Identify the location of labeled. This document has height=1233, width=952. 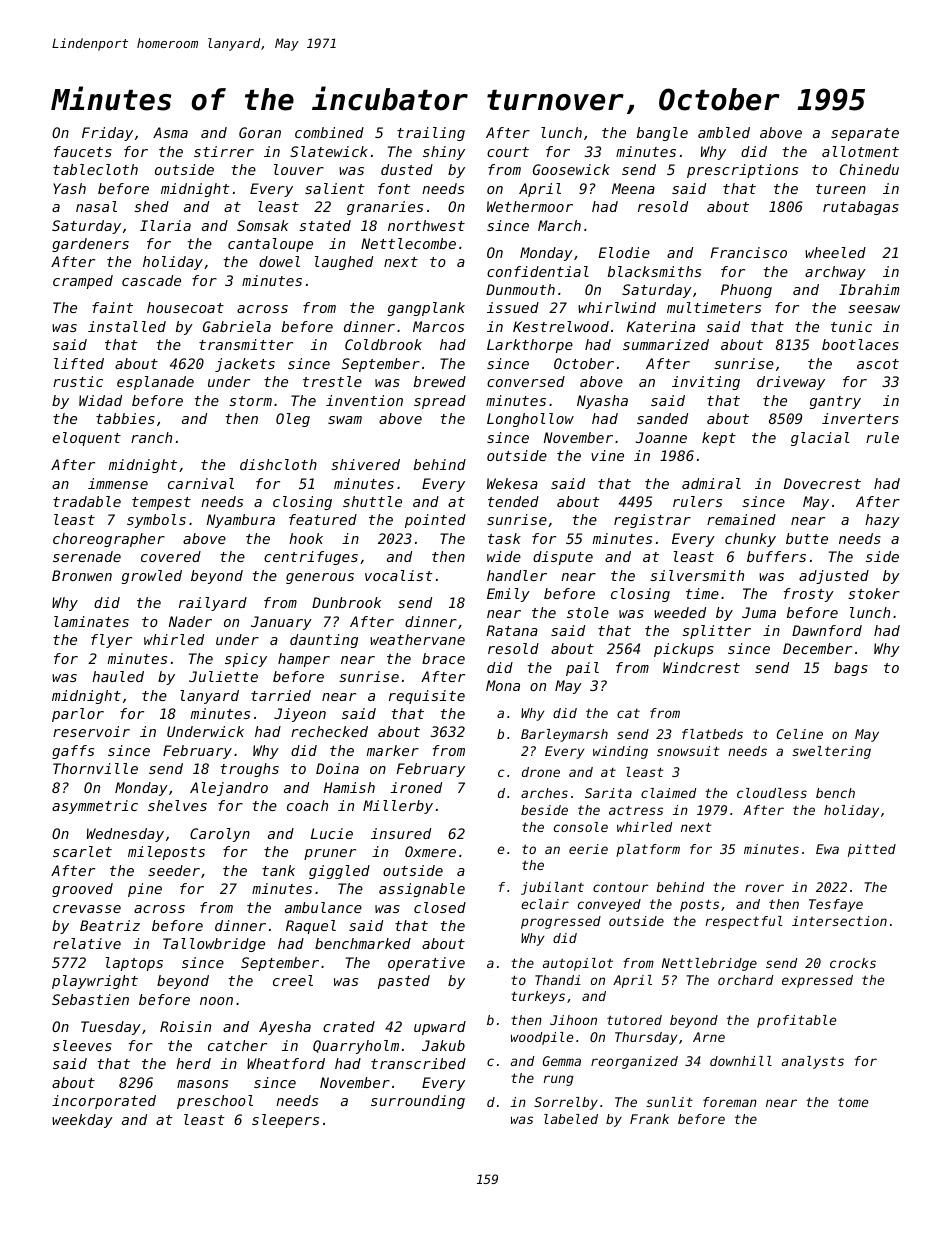
(571, 1119).
